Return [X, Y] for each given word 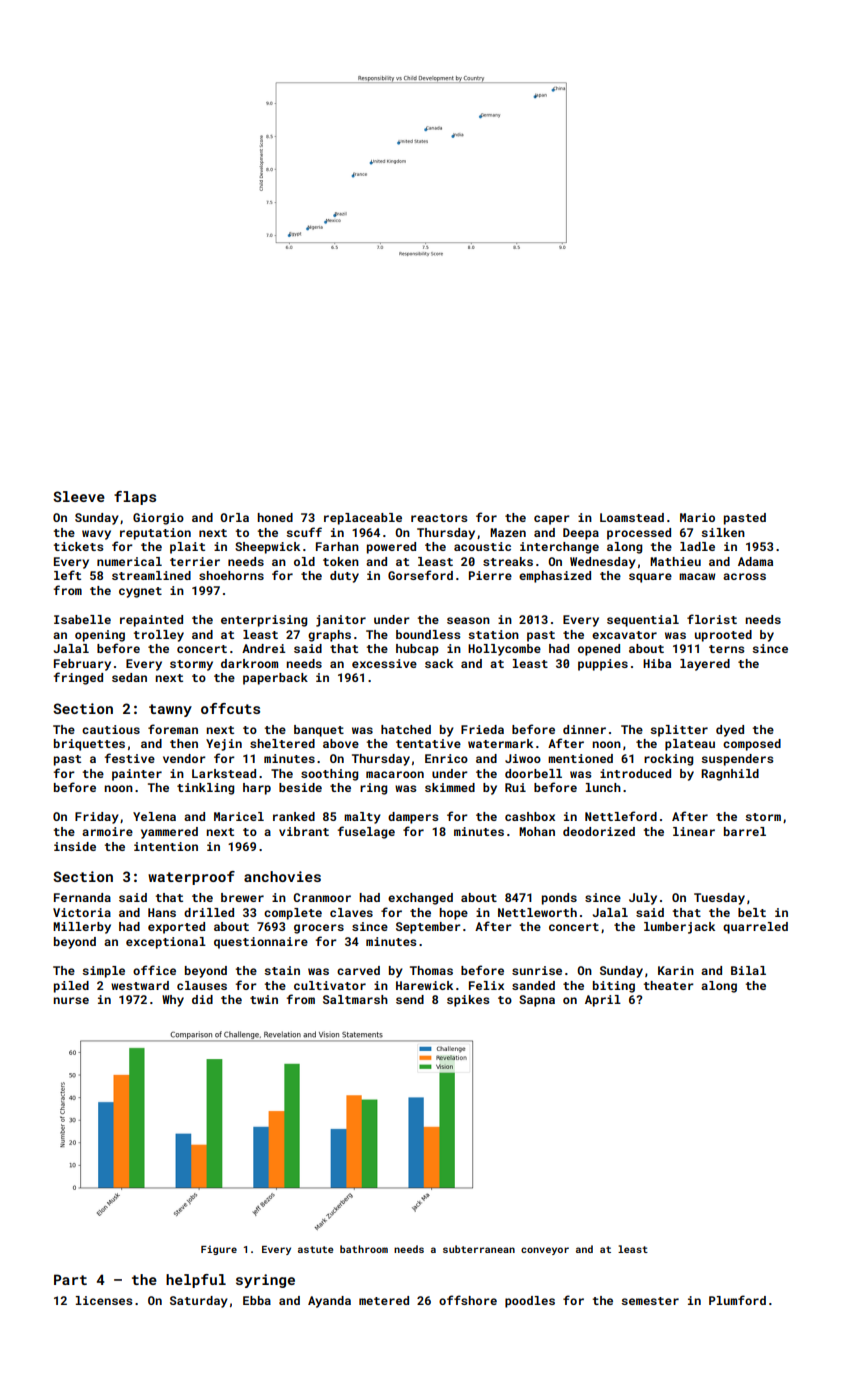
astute [315, 1249]
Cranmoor [322, 897]
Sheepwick [267, 548]
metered [384, 1300]
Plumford [737, 1300]
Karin [676, 970]
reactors [439, 518]
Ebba [257, 1300]
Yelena [154, 816]
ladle [697, 546]
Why [173, 1001]
